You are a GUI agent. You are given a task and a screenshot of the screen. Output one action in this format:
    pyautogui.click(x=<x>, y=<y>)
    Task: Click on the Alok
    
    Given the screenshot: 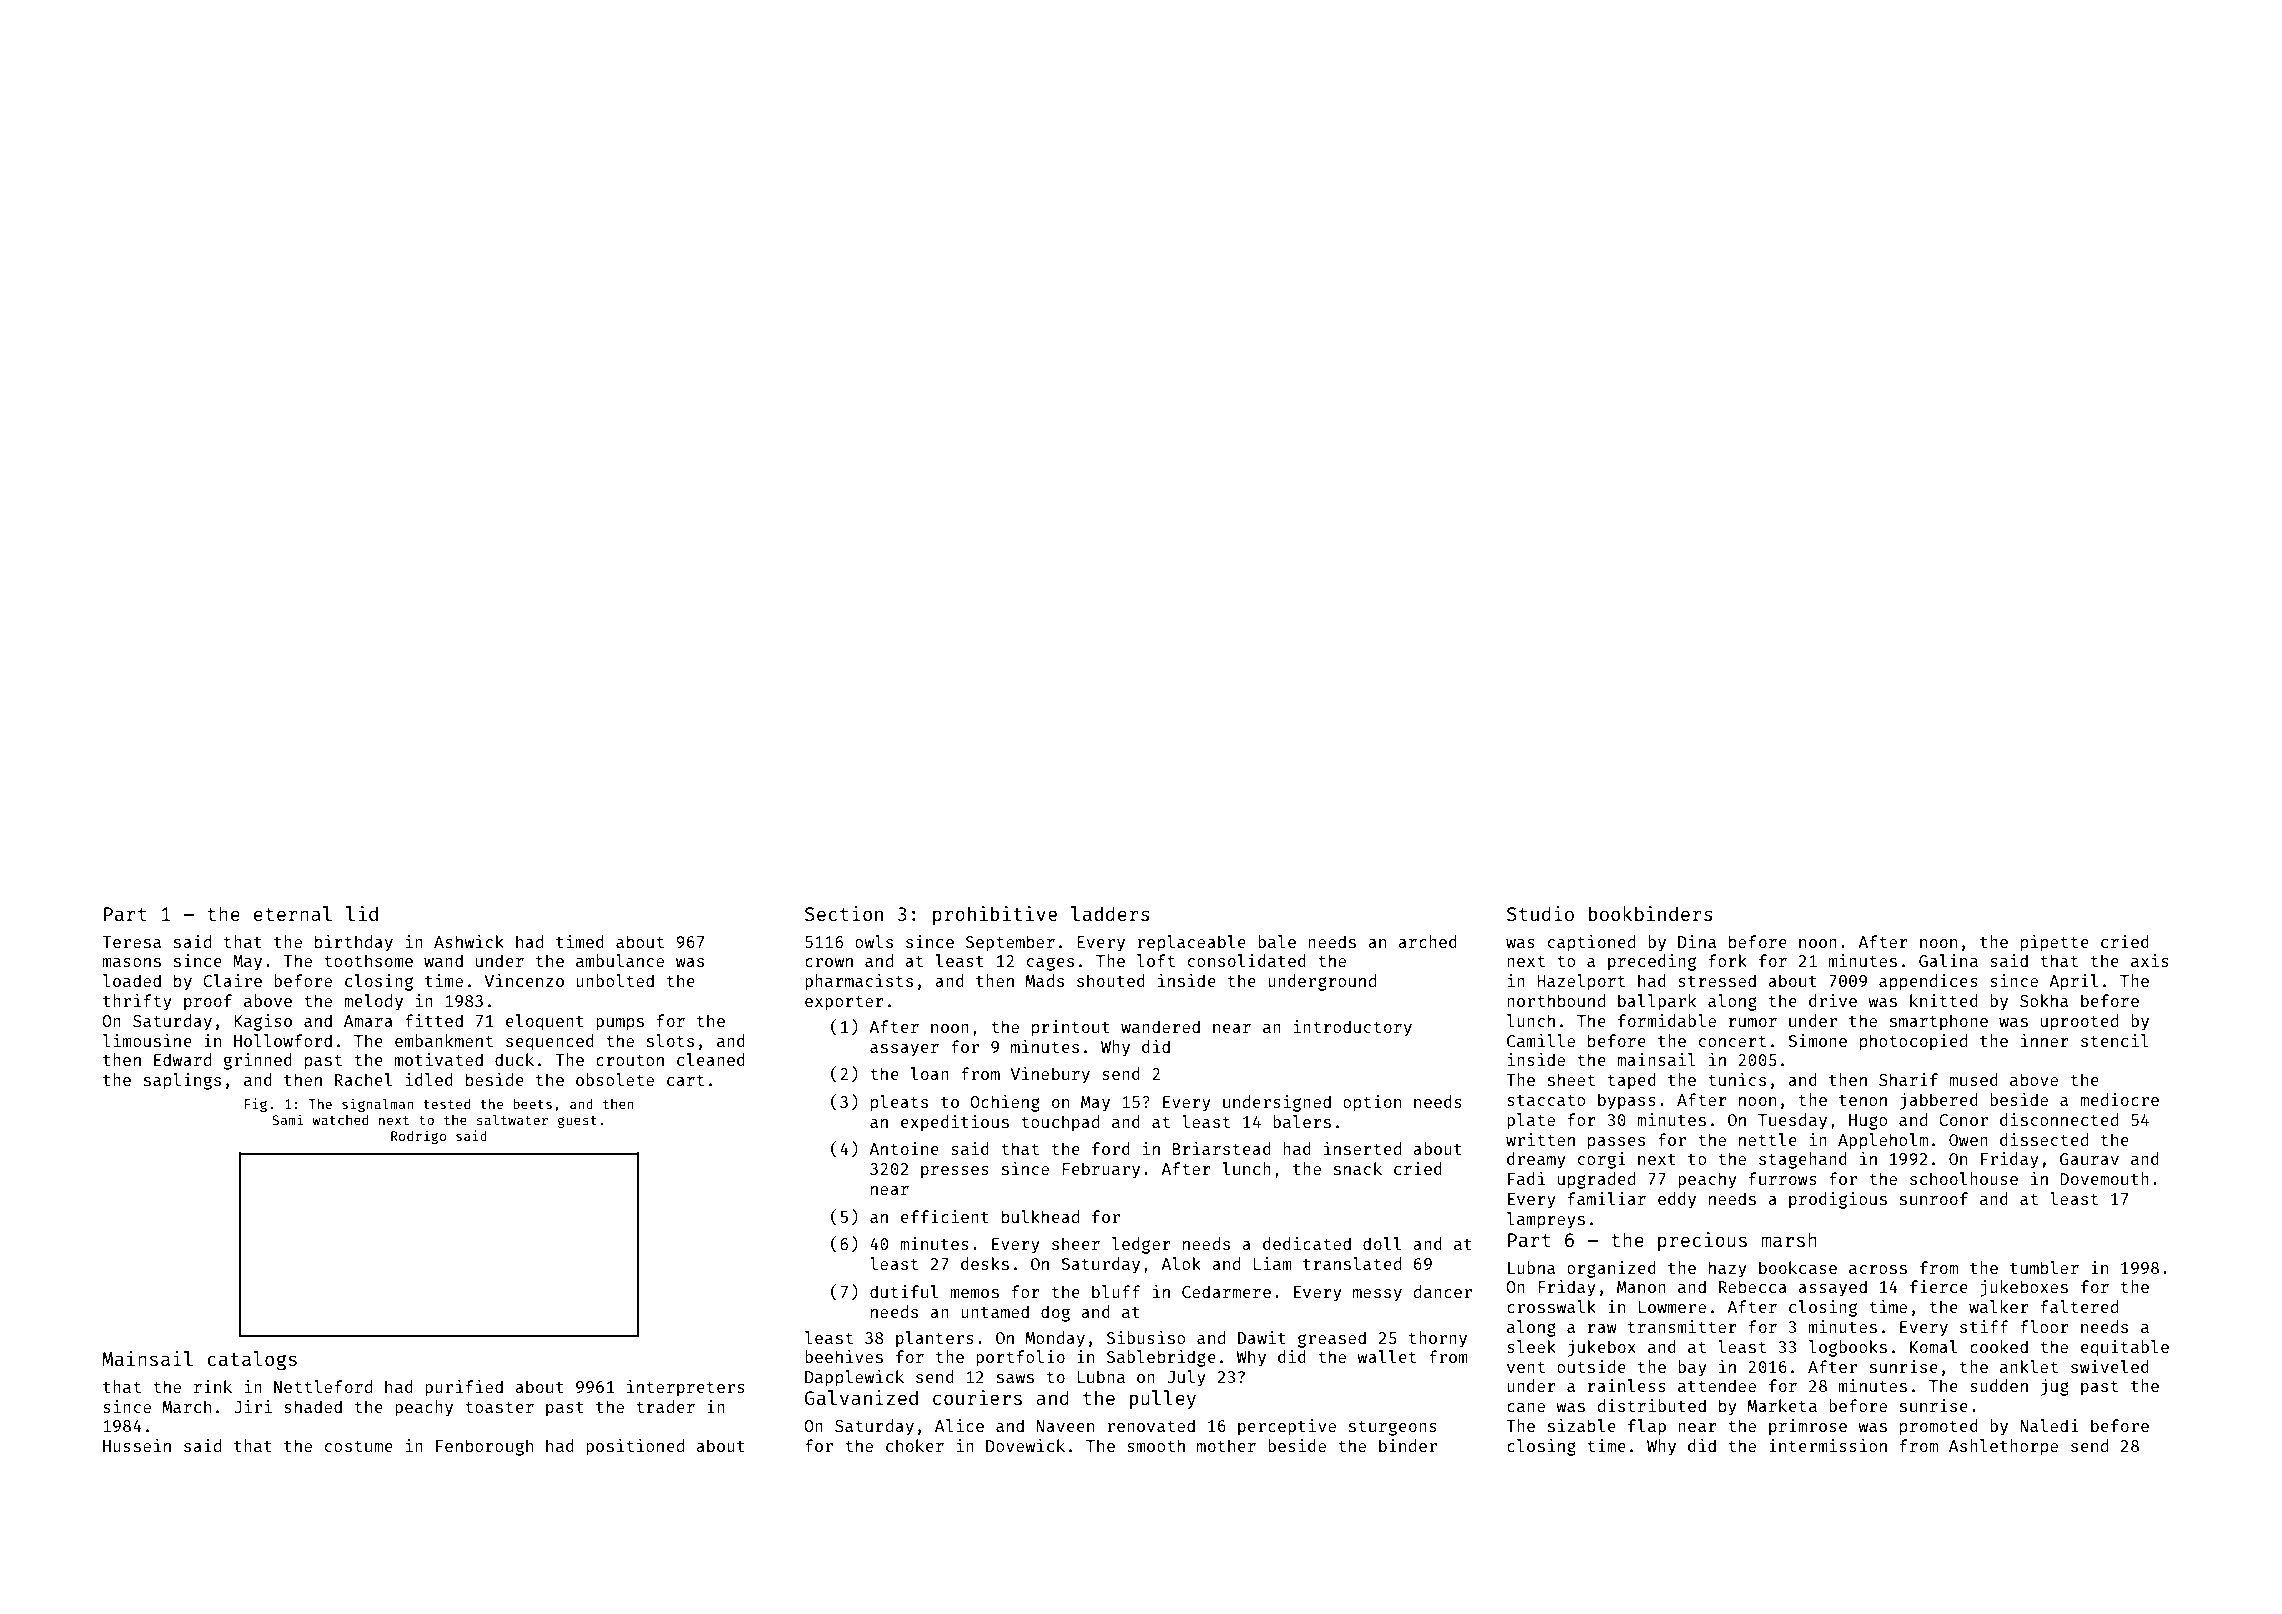 What is the action you would take?
    pyautogui.click(x=1181, y=1263)
